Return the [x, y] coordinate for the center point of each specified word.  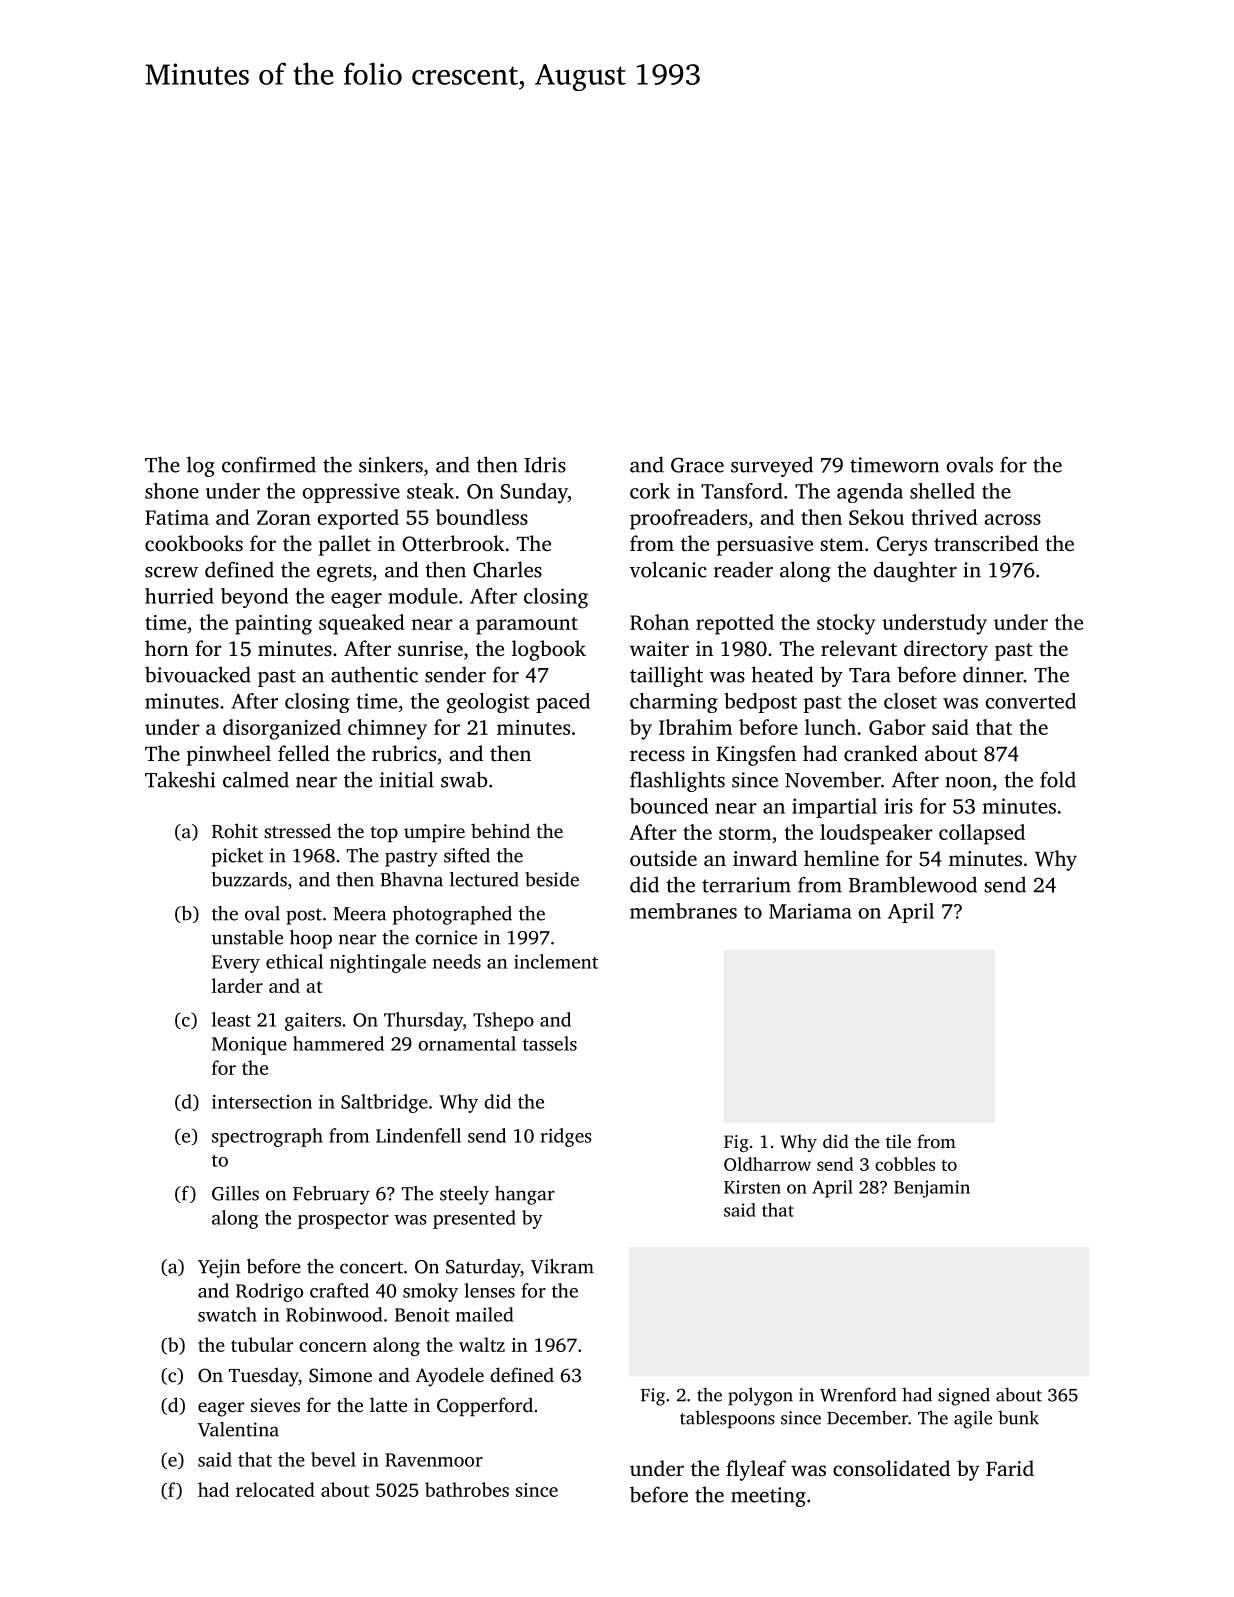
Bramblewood [913, 884]
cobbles [905, 1164]
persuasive [765, 546]
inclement [556, 961]
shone [172, 491]
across [1013, 519]
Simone [340, 1375]
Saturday [483, 1268]
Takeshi [180, 779]
